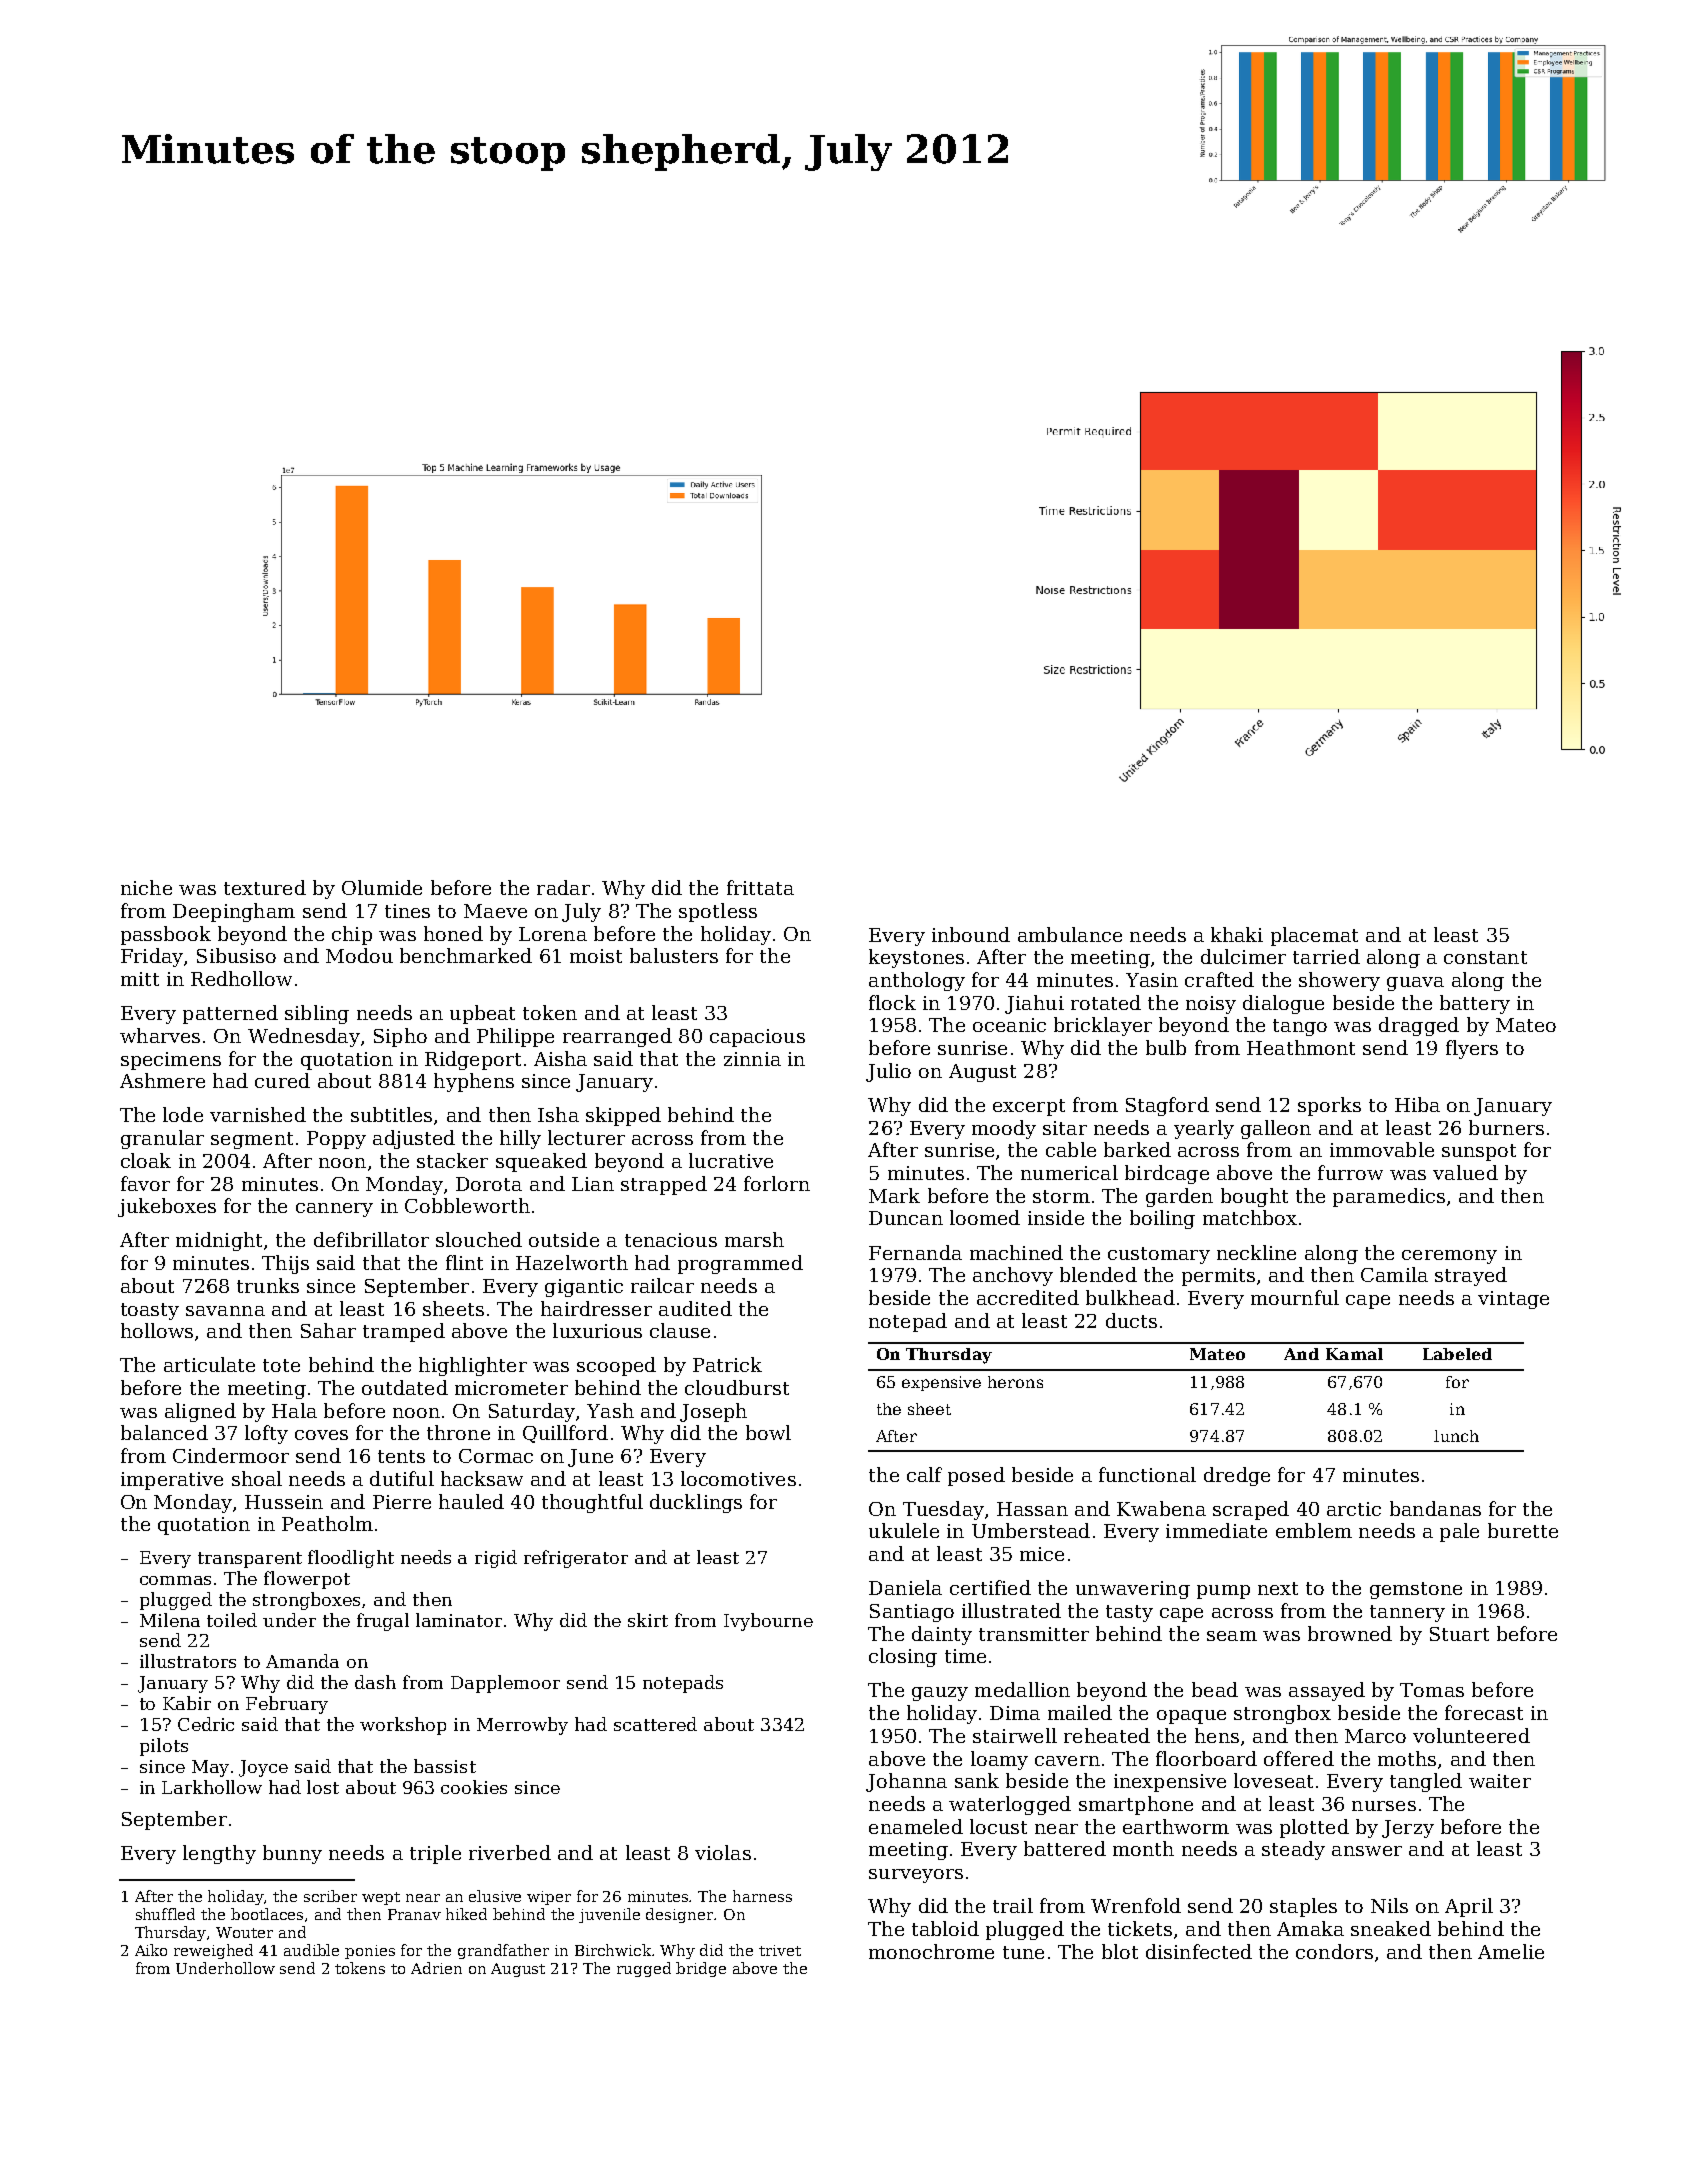 Image resolution: width=1683 pixels, height=2178 pixels. Describe the element at coordinates (1237, 934) in the screenshot. I see `khaki` at that location.
